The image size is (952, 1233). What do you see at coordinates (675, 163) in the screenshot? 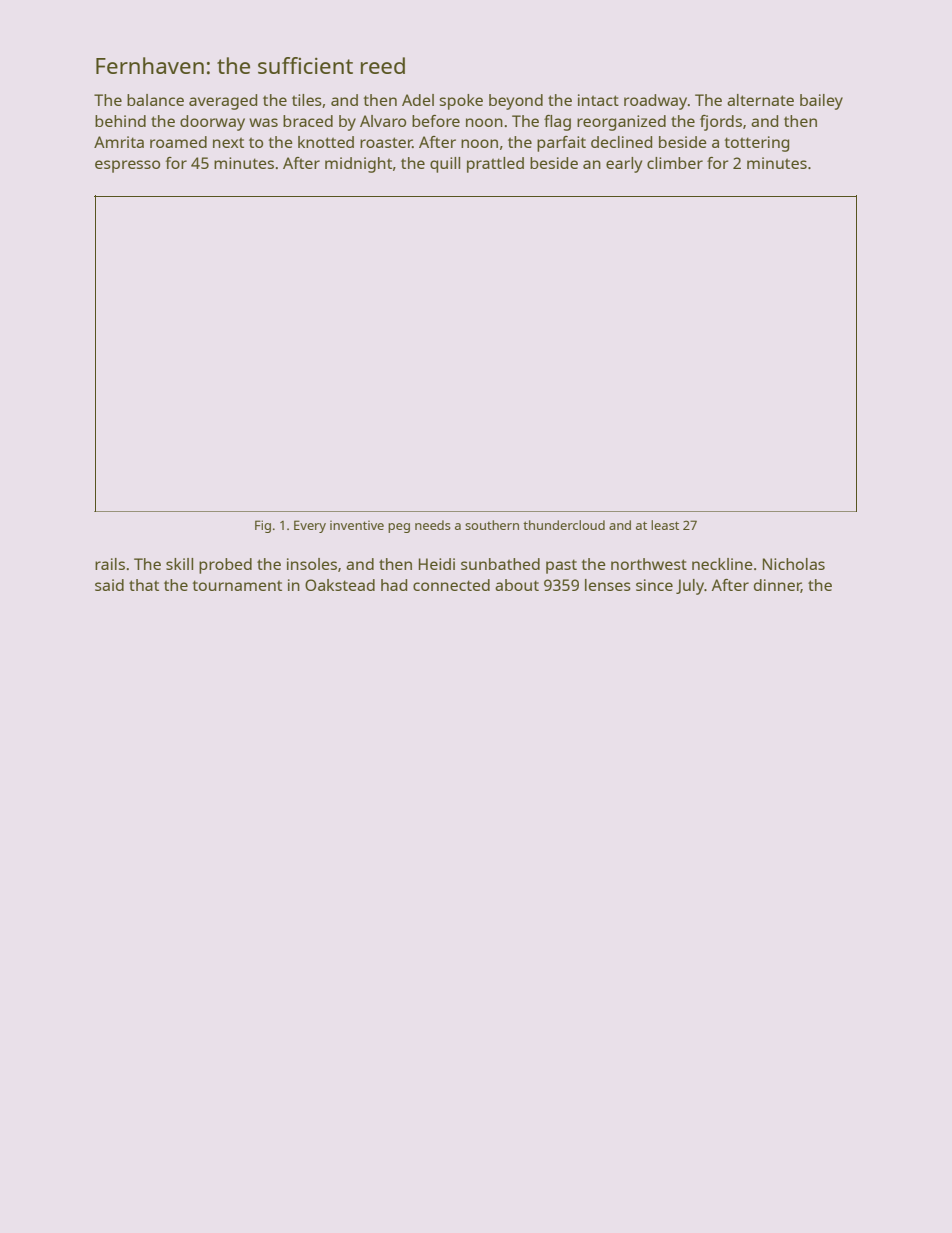
I see `climber` at bounding box center [675, 163].
